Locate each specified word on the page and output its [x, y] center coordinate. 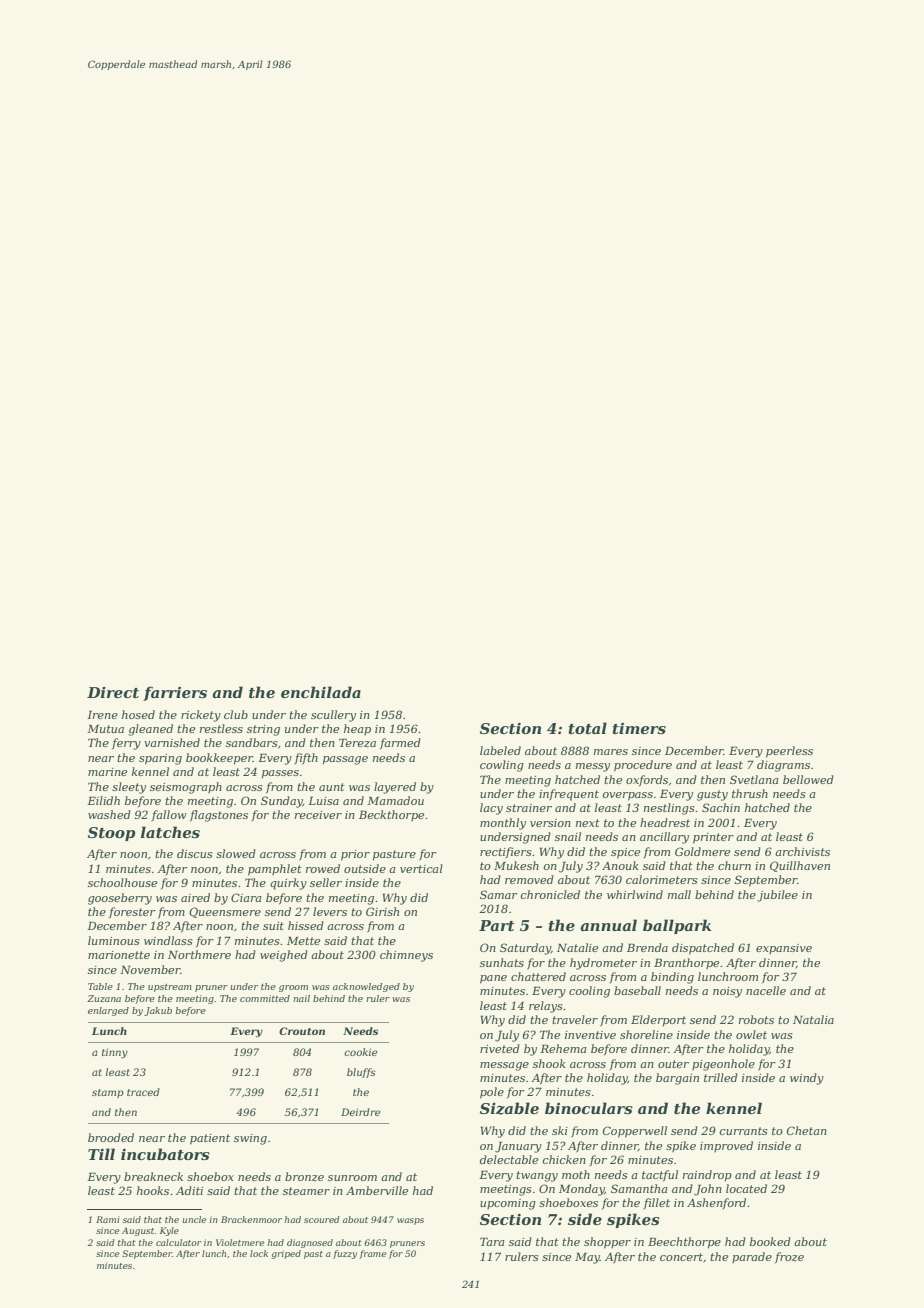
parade [752, 1257]
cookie [360, 1052]
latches [170, 832]
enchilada [321, 692]
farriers [175, 693]
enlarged [108, 1011]
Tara [492, 1241]
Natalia [813, 1019]
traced [143, 1092]
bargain [677, 1079]
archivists [802, 851]
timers [639, 728]
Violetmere [240, 1242]
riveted [500, 1048]
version [550, 823]
